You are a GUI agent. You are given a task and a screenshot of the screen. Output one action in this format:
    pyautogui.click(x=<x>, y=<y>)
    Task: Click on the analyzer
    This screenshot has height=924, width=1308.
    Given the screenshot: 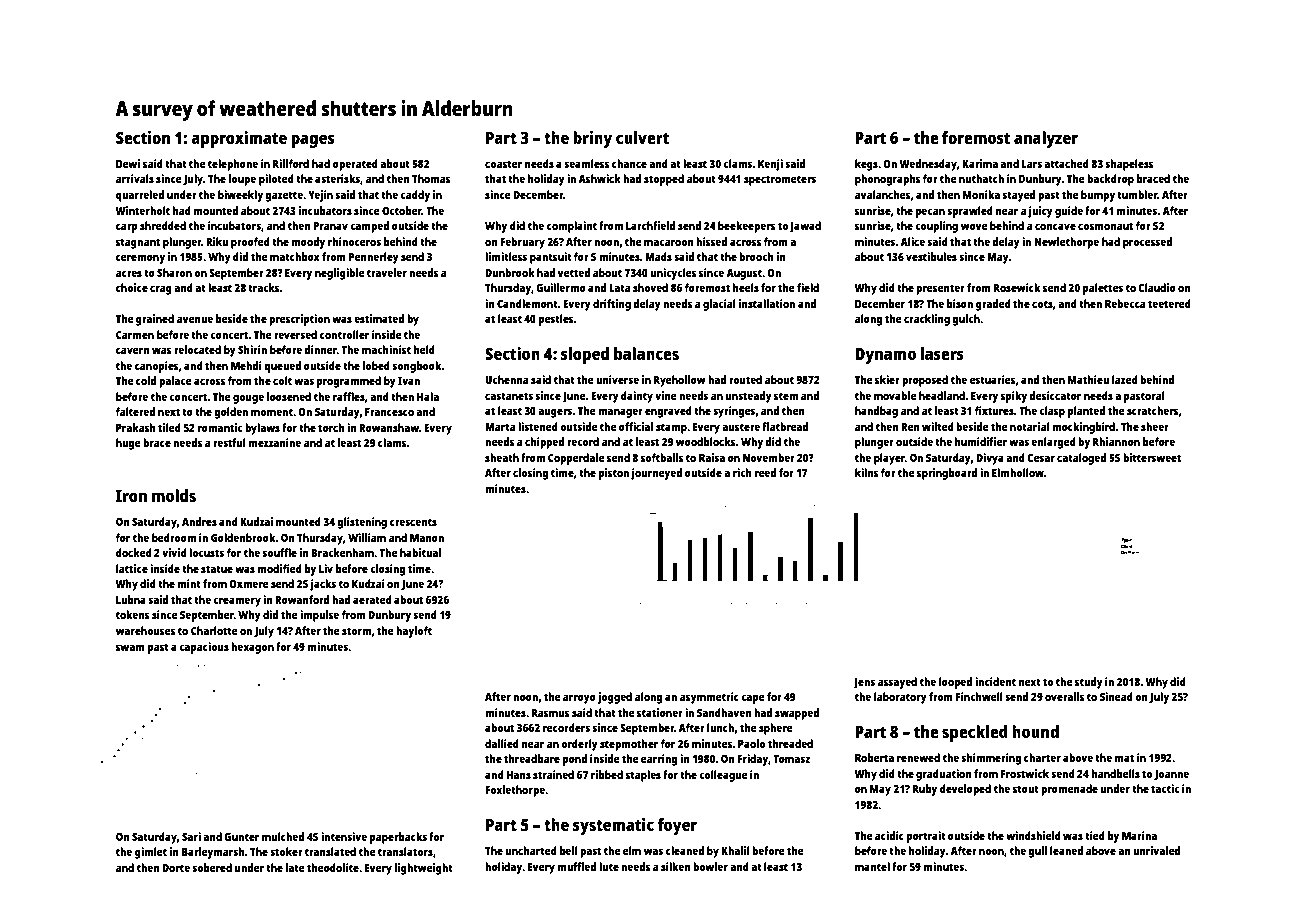 What is the action you would take?
    pyautogui.click(x=1046, y=139)
